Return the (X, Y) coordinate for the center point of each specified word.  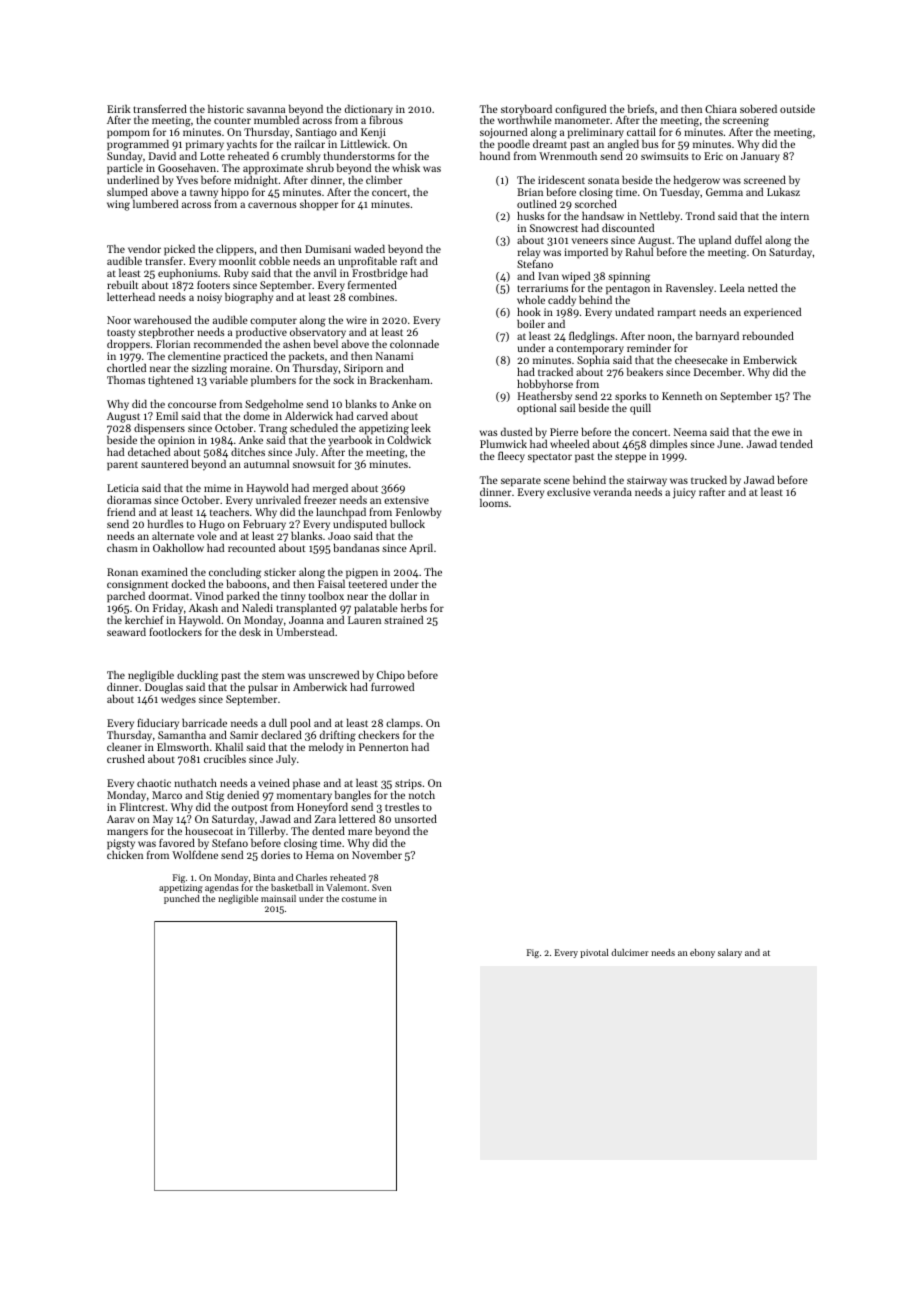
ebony (702, 953)
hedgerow (697, 181)
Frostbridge (380, 274)
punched (182, 899)
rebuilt (123, 284)
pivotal (594, 953)
